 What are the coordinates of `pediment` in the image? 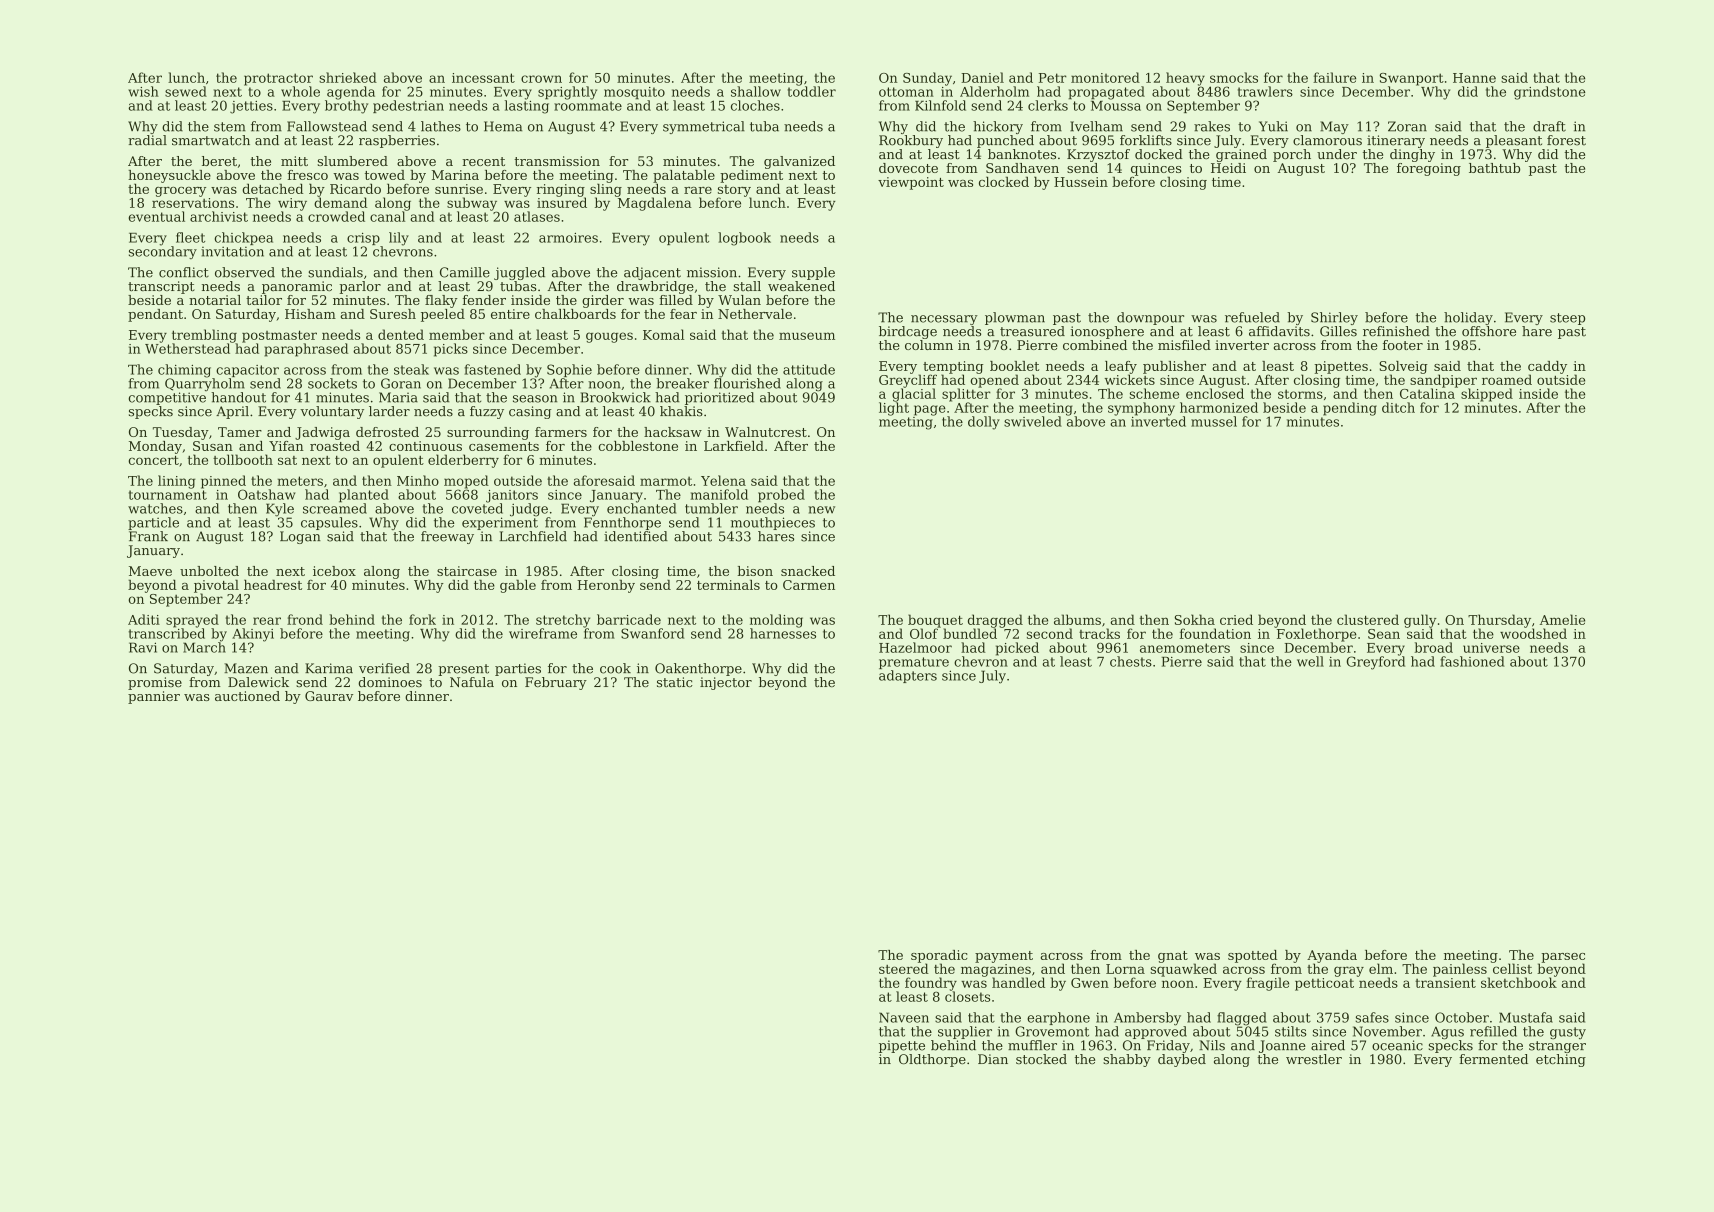 It's located at (751, 176).
